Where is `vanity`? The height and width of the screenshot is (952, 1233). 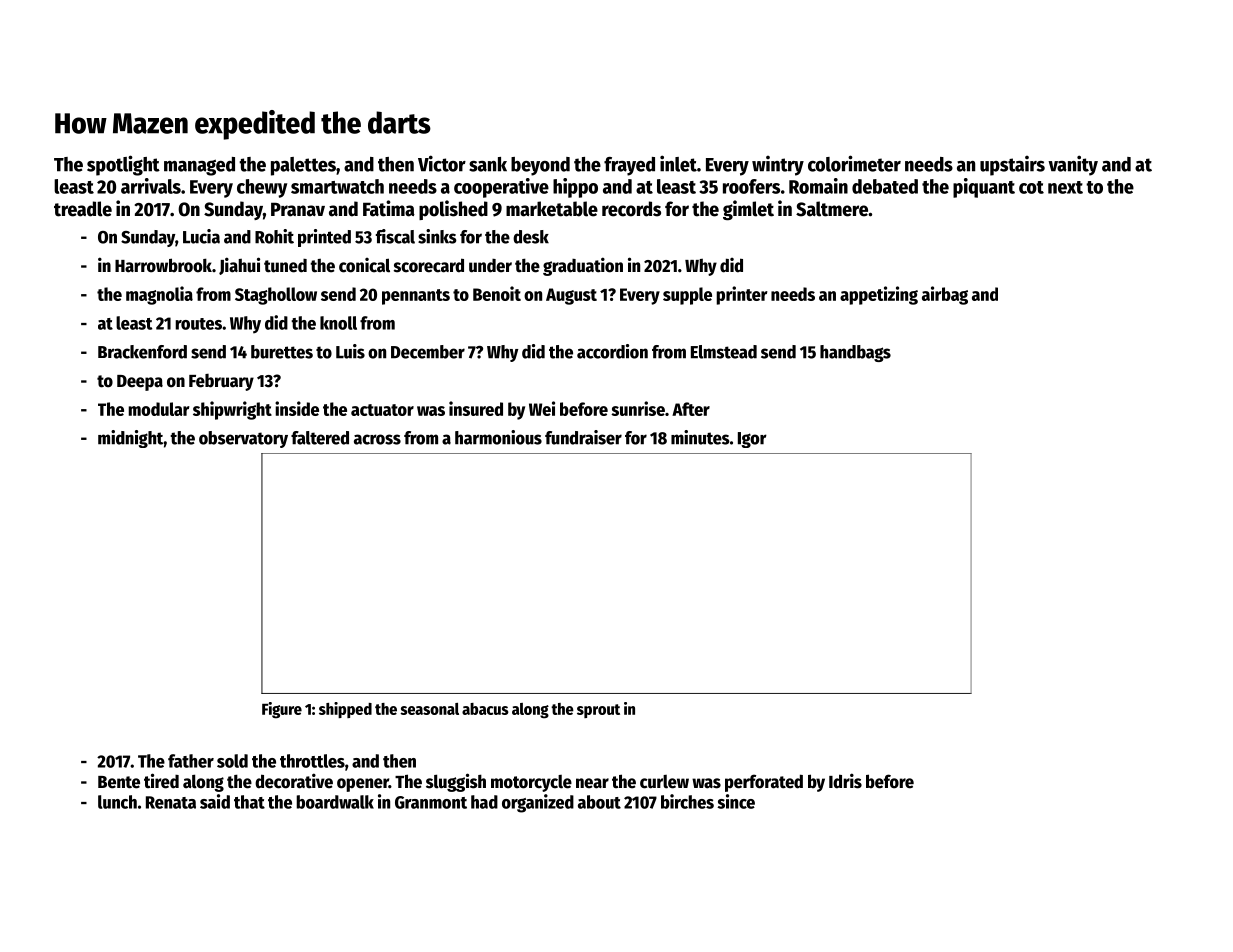
vanity is located at coordinates (1073, 165).
